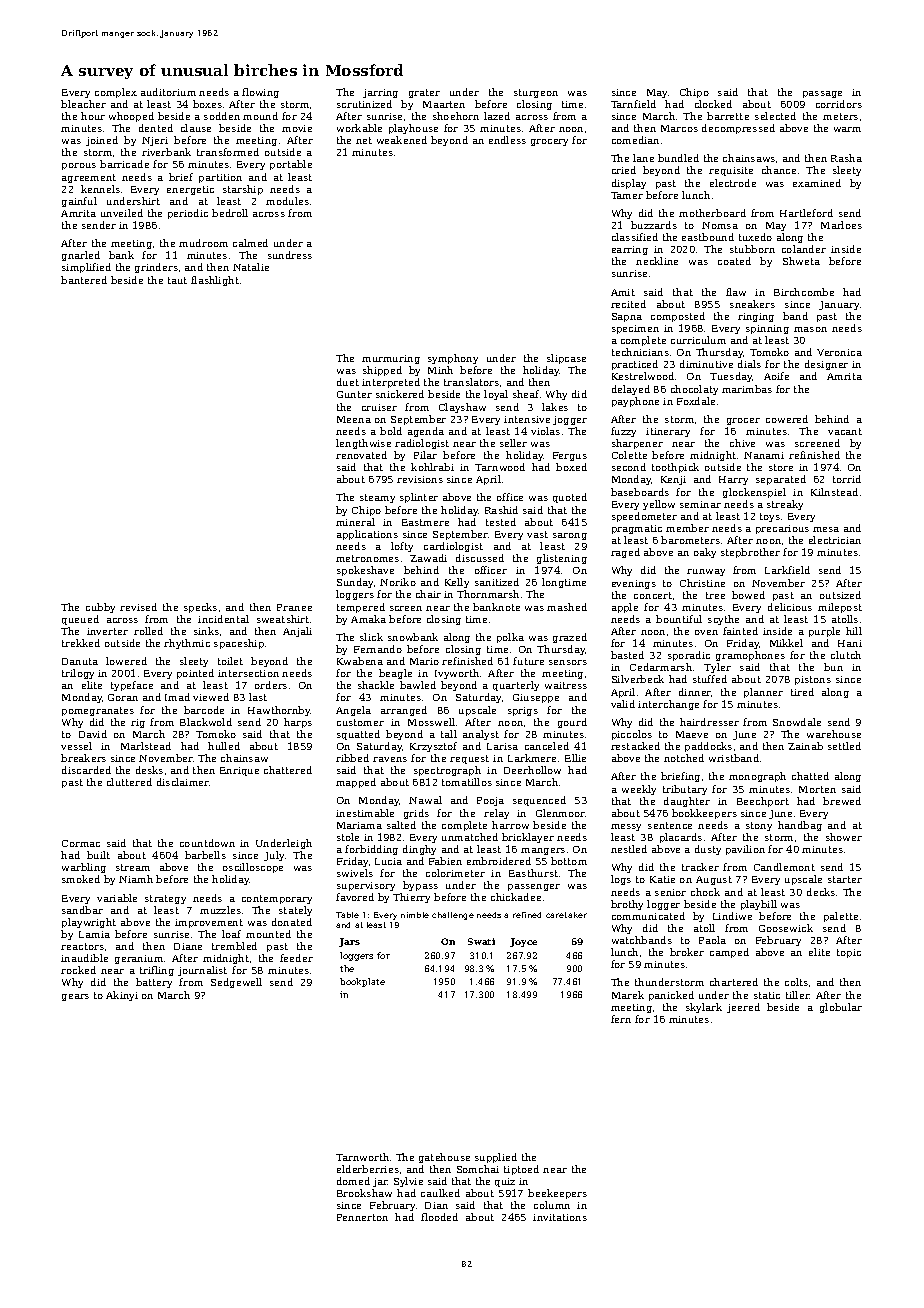  I want to click on sturgeon, so click(536, 93).
